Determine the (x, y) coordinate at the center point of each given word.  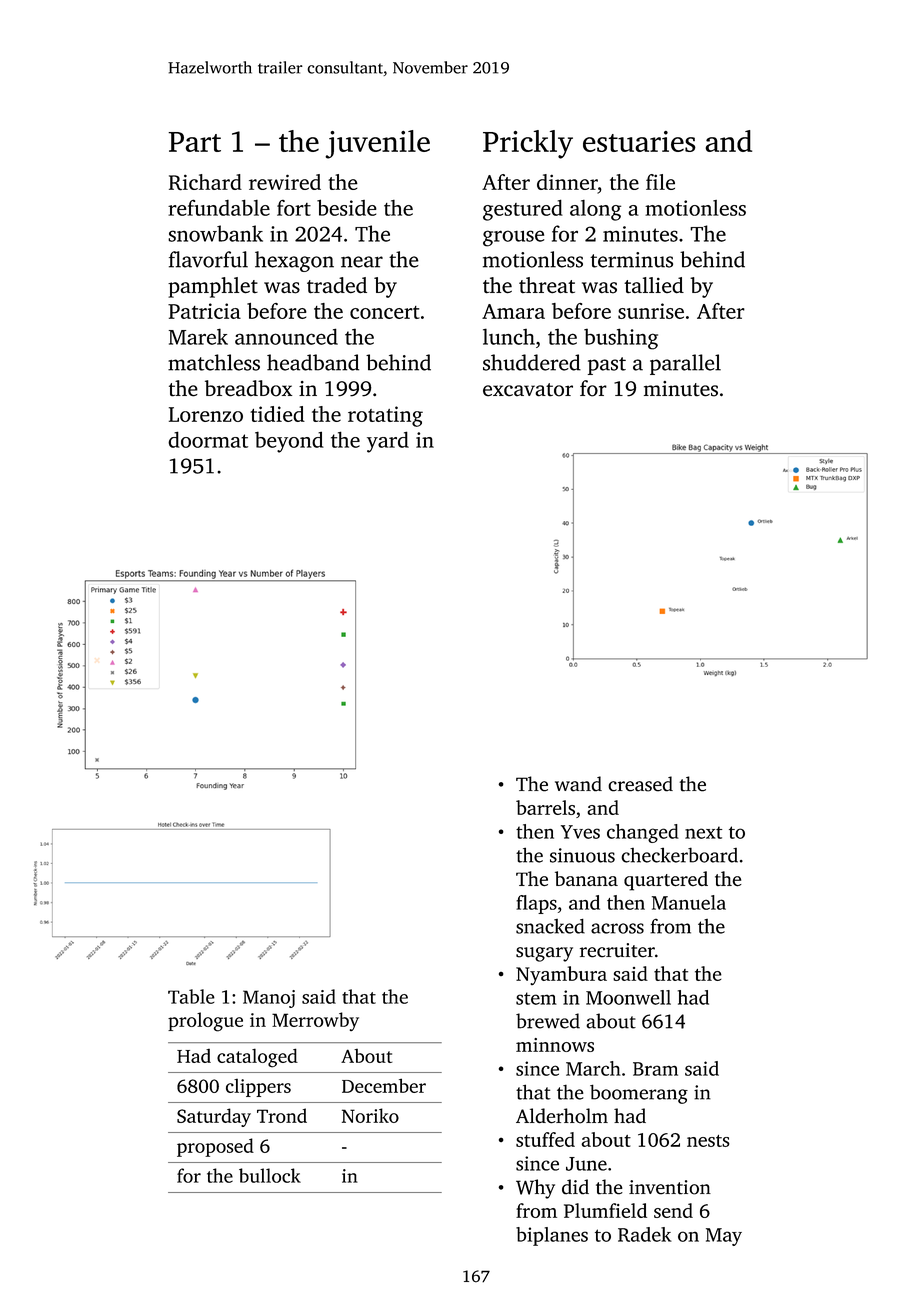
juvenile (377, 144)
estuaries (639, 141)
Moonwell (628, 997)
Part (194, 142)
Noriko (370, 1115)
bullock (270, 1175)
